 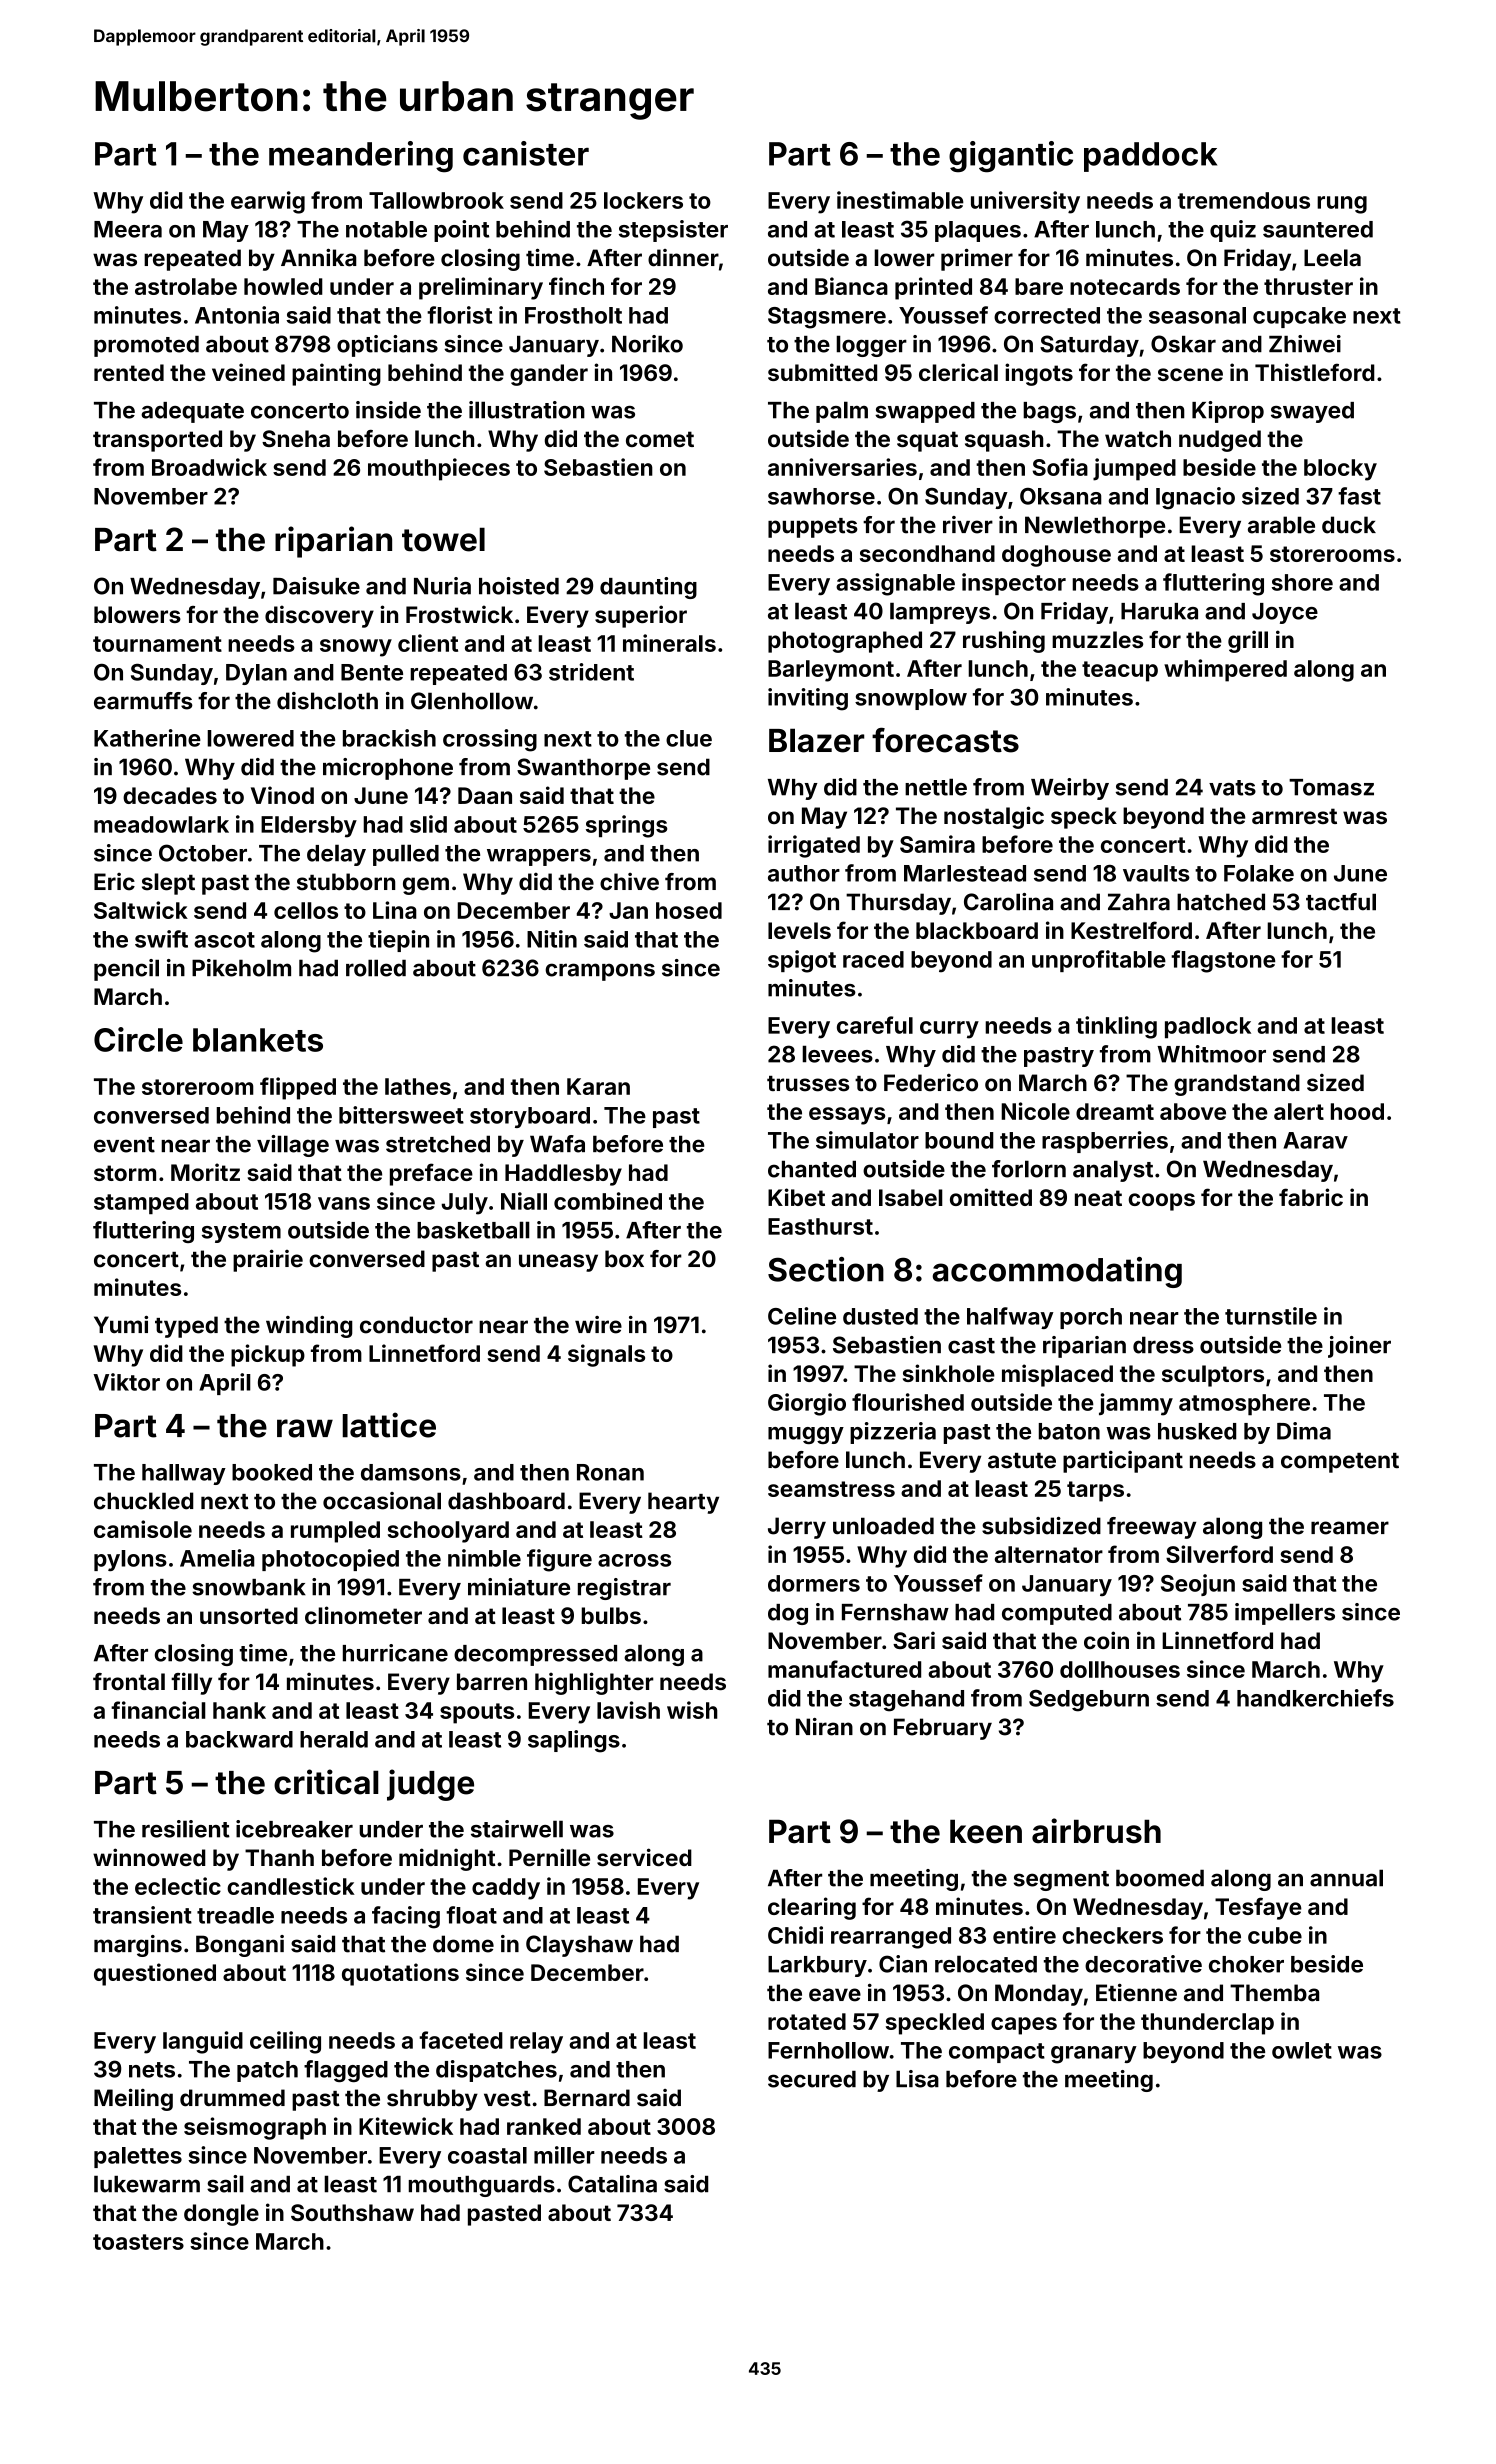 I want to click on tactful, so click(x=1341, y=902).
